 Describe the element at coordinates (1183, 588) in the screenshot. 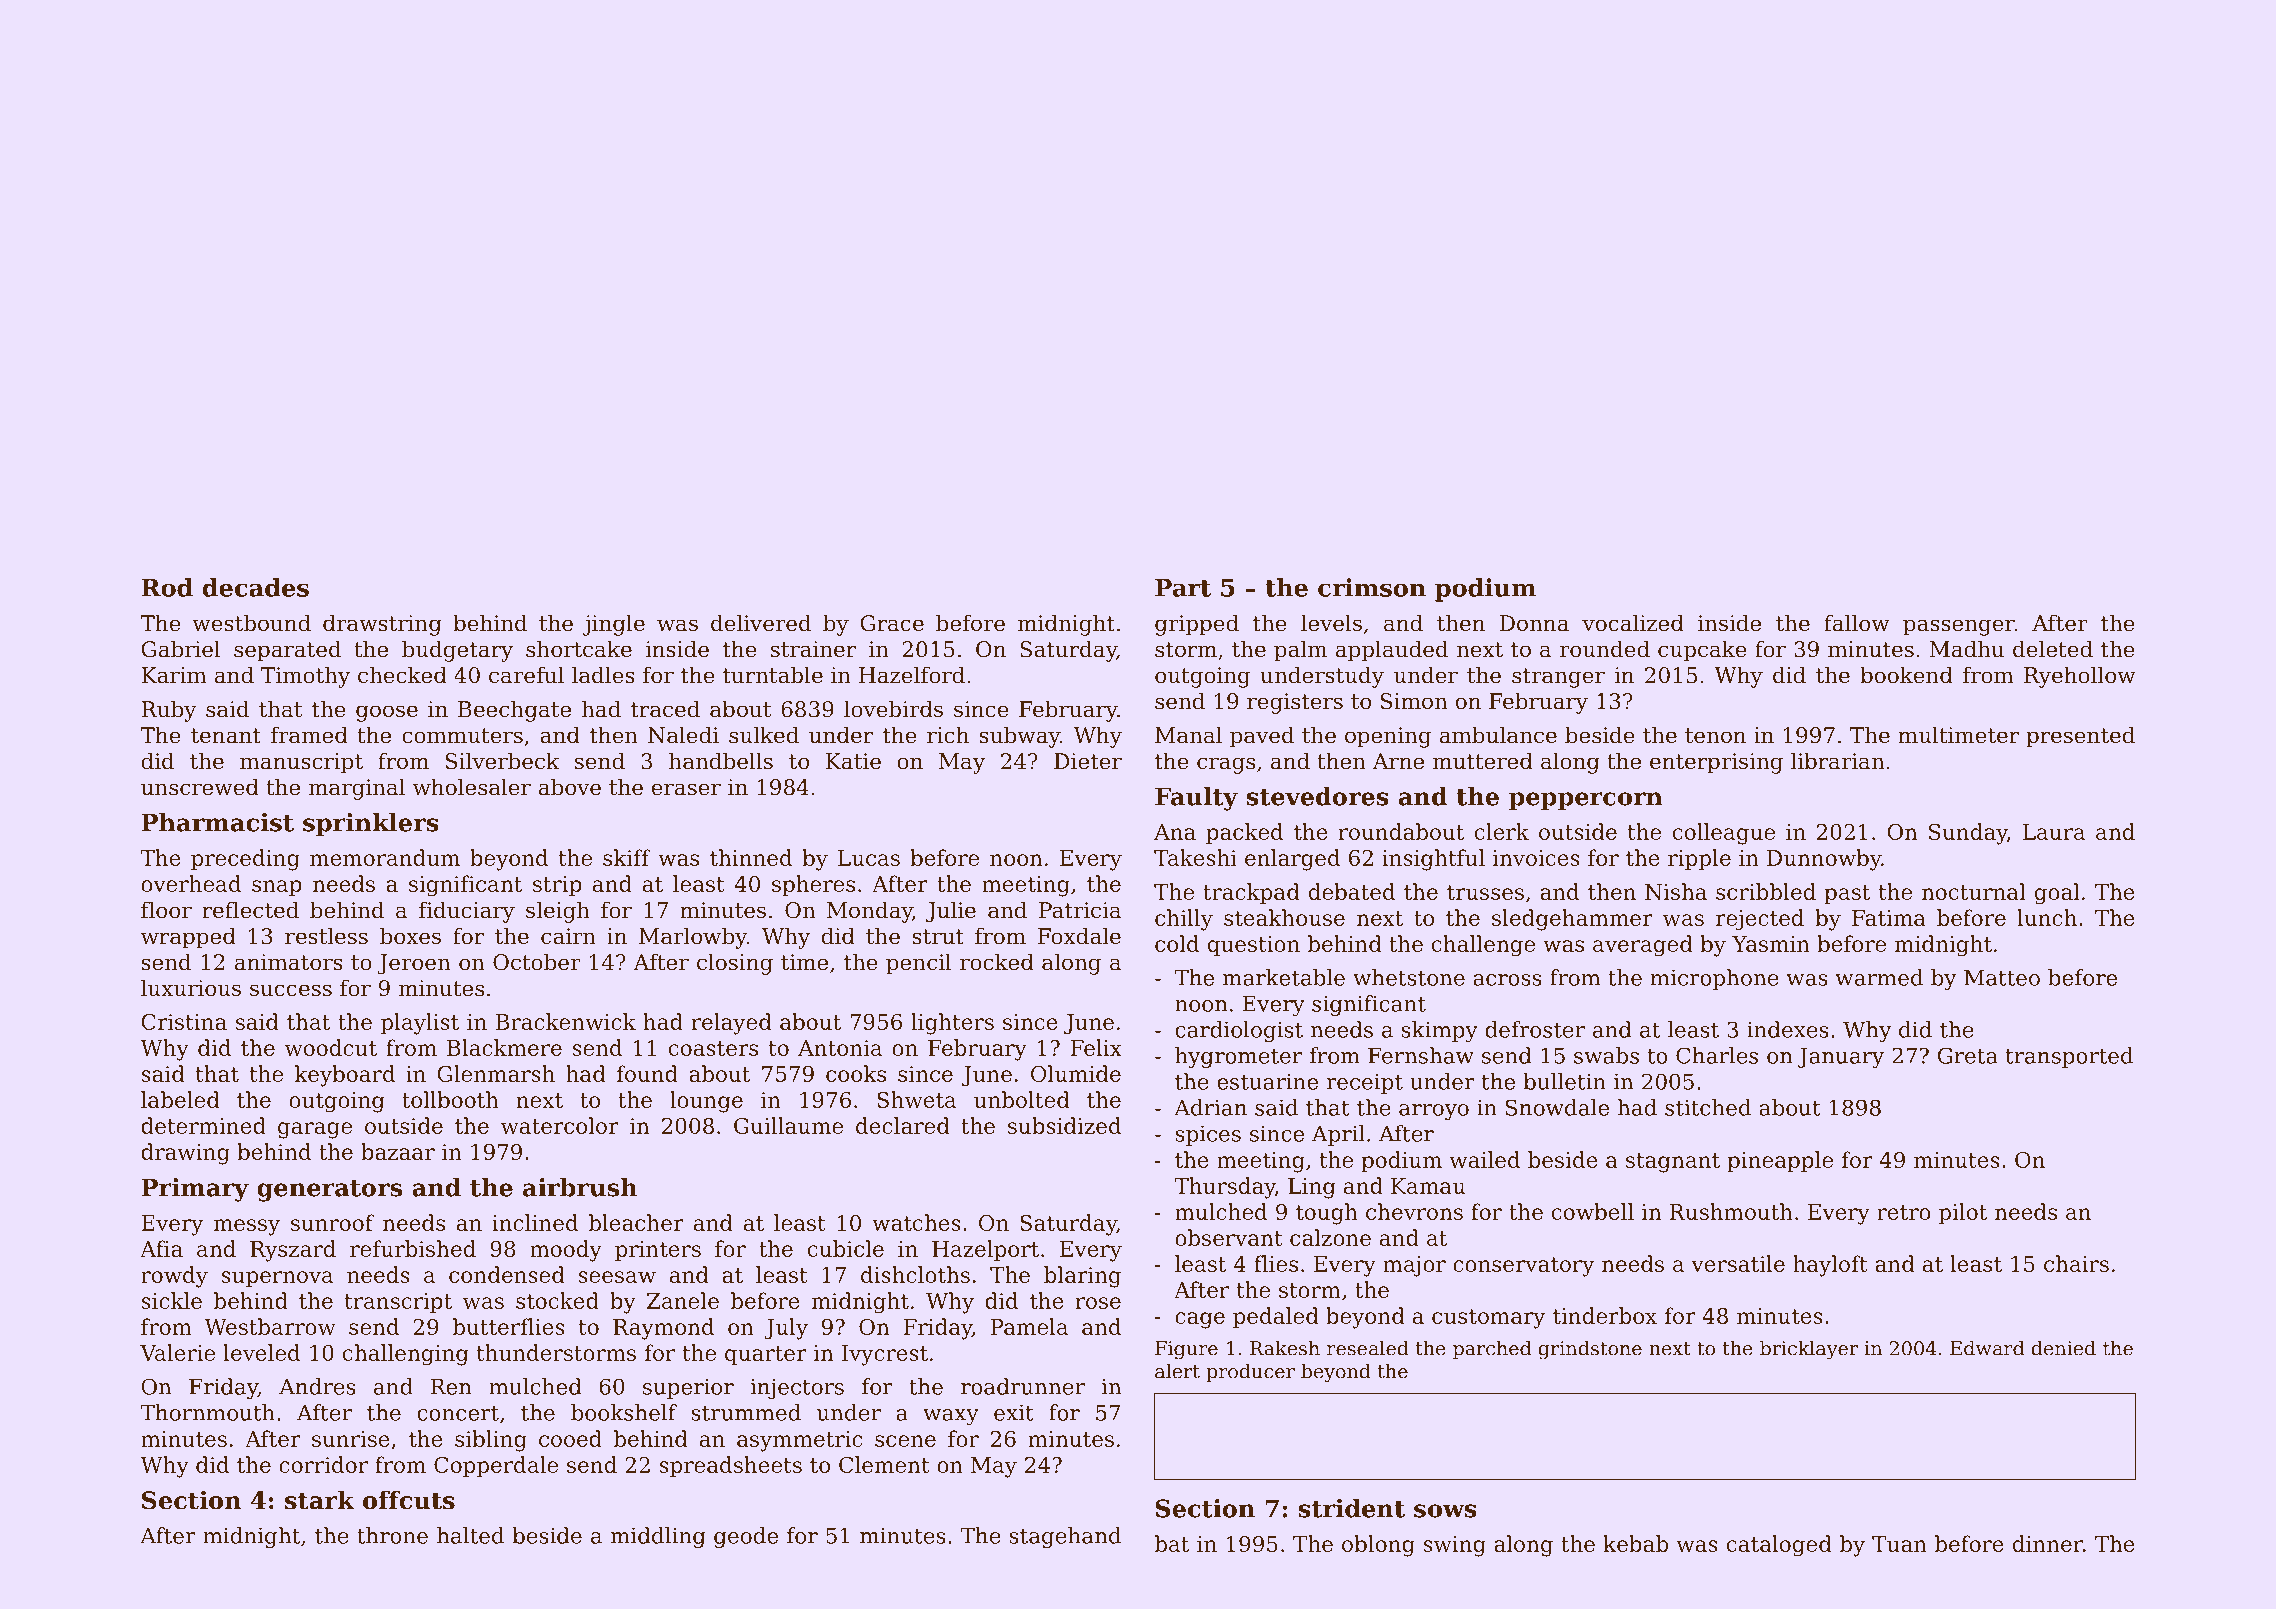

I see `Part` at that location.
